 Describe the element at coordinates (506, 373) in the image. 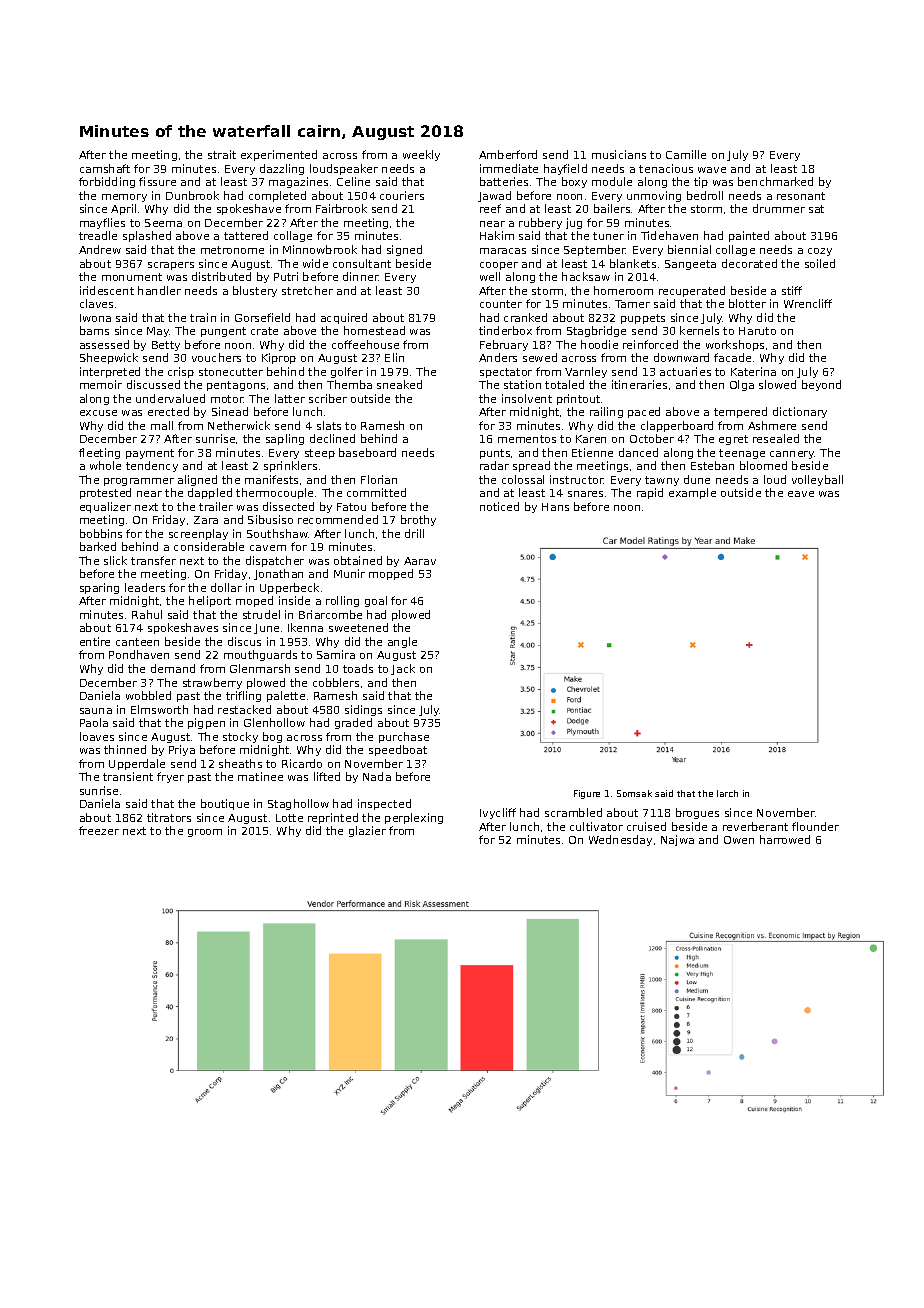

I see `spectator` at that location.
